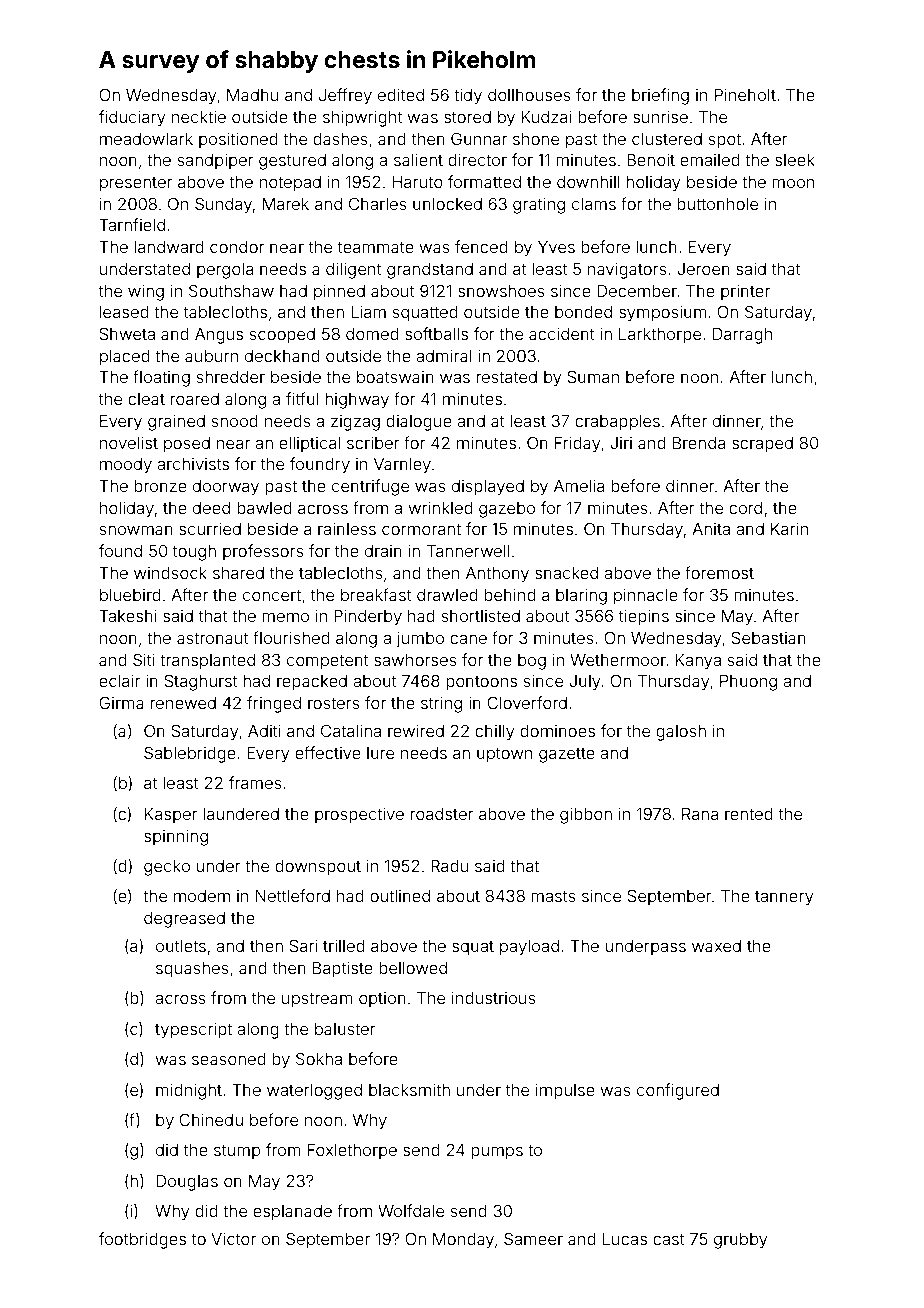  I want to click on unlocked, so click(447, 204).
